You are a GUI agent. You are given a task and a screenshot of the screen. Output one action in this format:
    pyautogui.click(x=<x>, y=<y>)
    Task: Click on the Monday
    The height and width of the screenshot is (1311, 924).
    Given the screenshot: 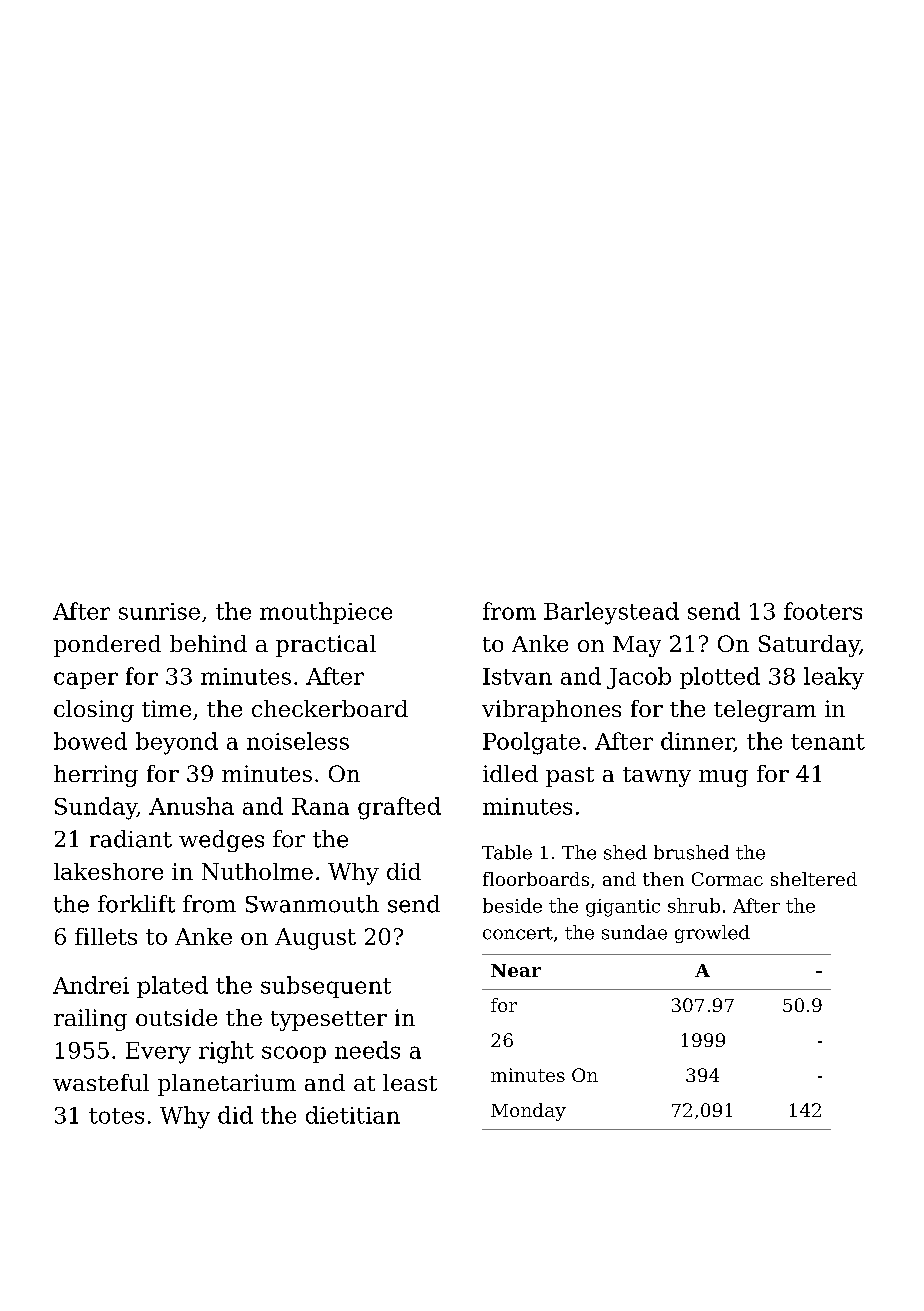 What is the action you would take?
    pyautogui.click(x=528, y=1112)
